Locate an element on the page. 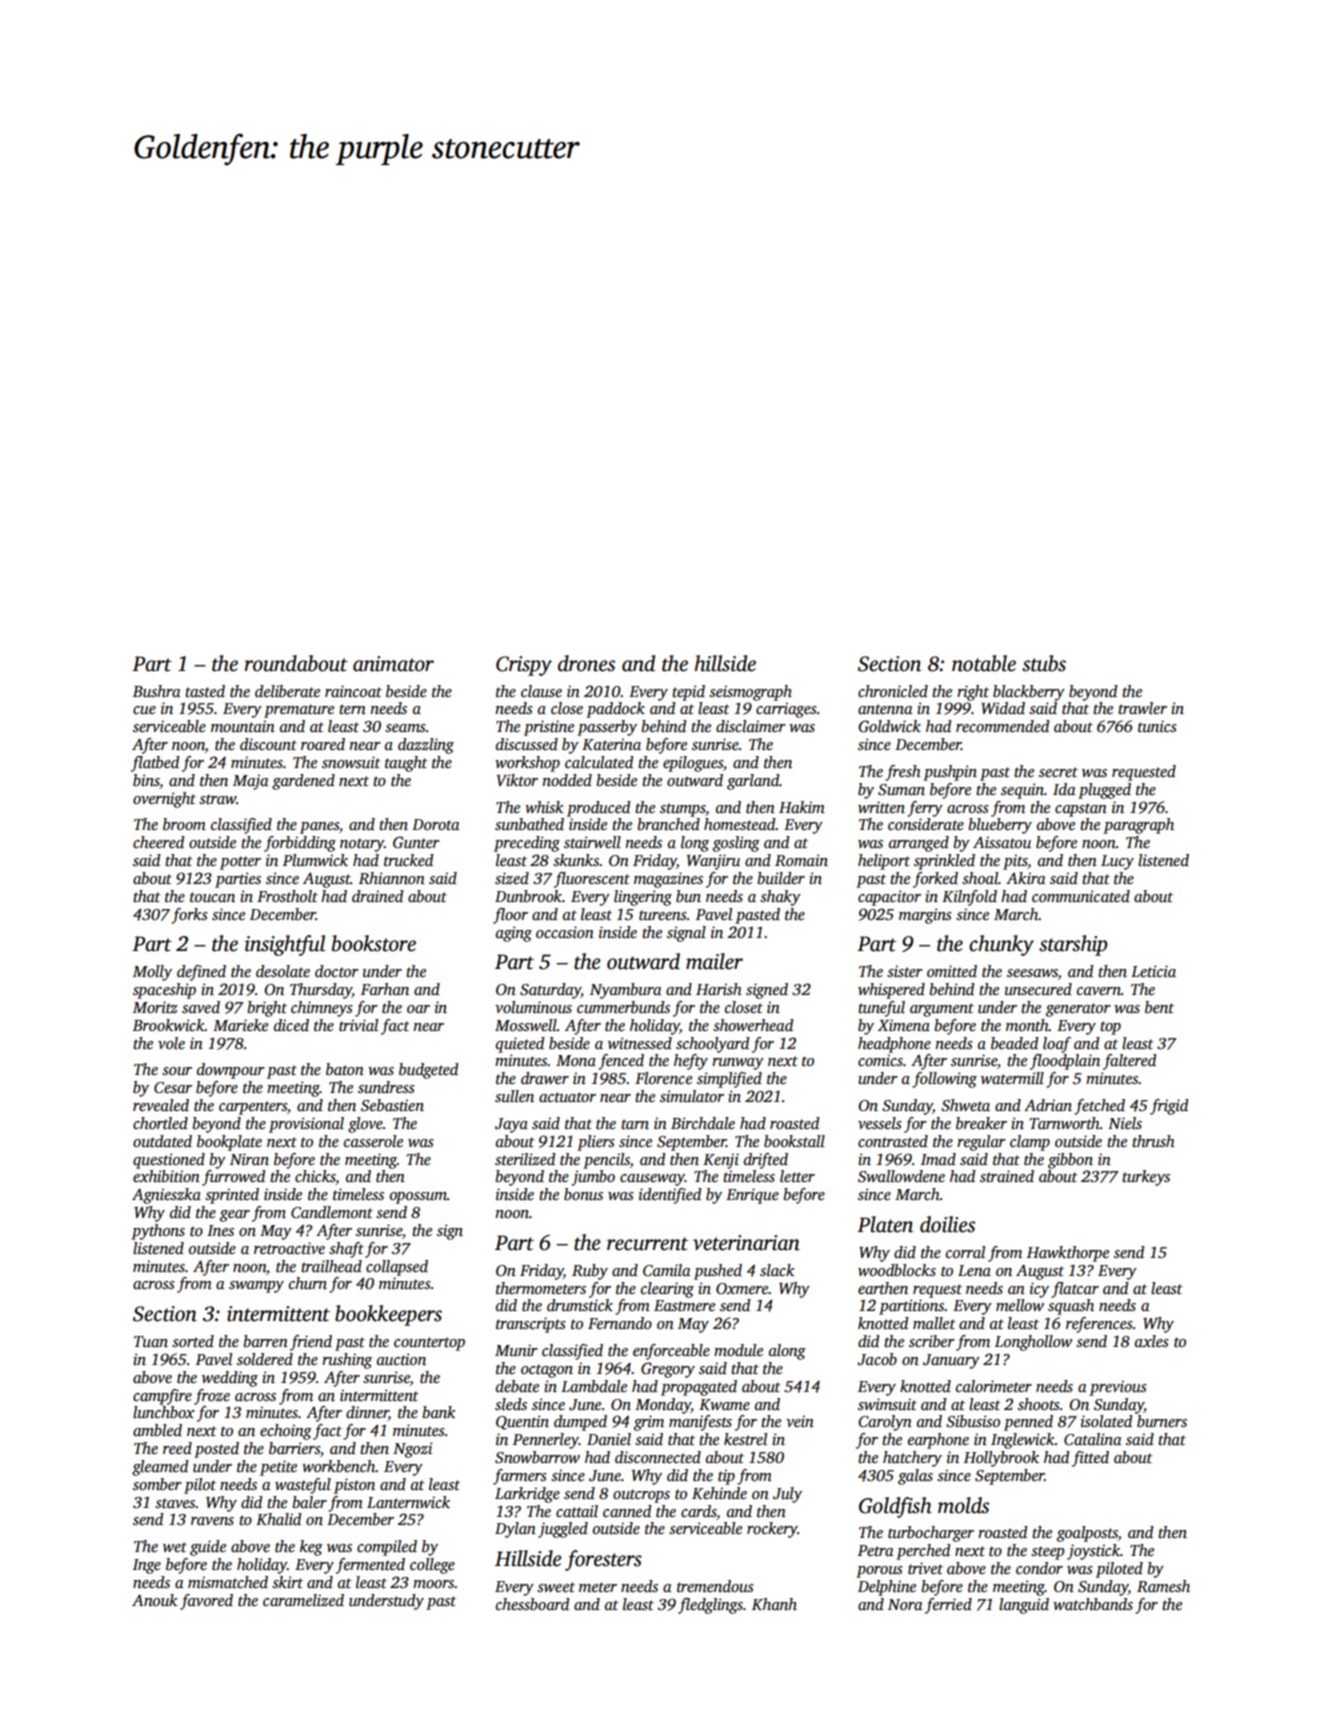 The width and height of the image is (1324, 1713). doilies is located at coordinates (947, 1224).
